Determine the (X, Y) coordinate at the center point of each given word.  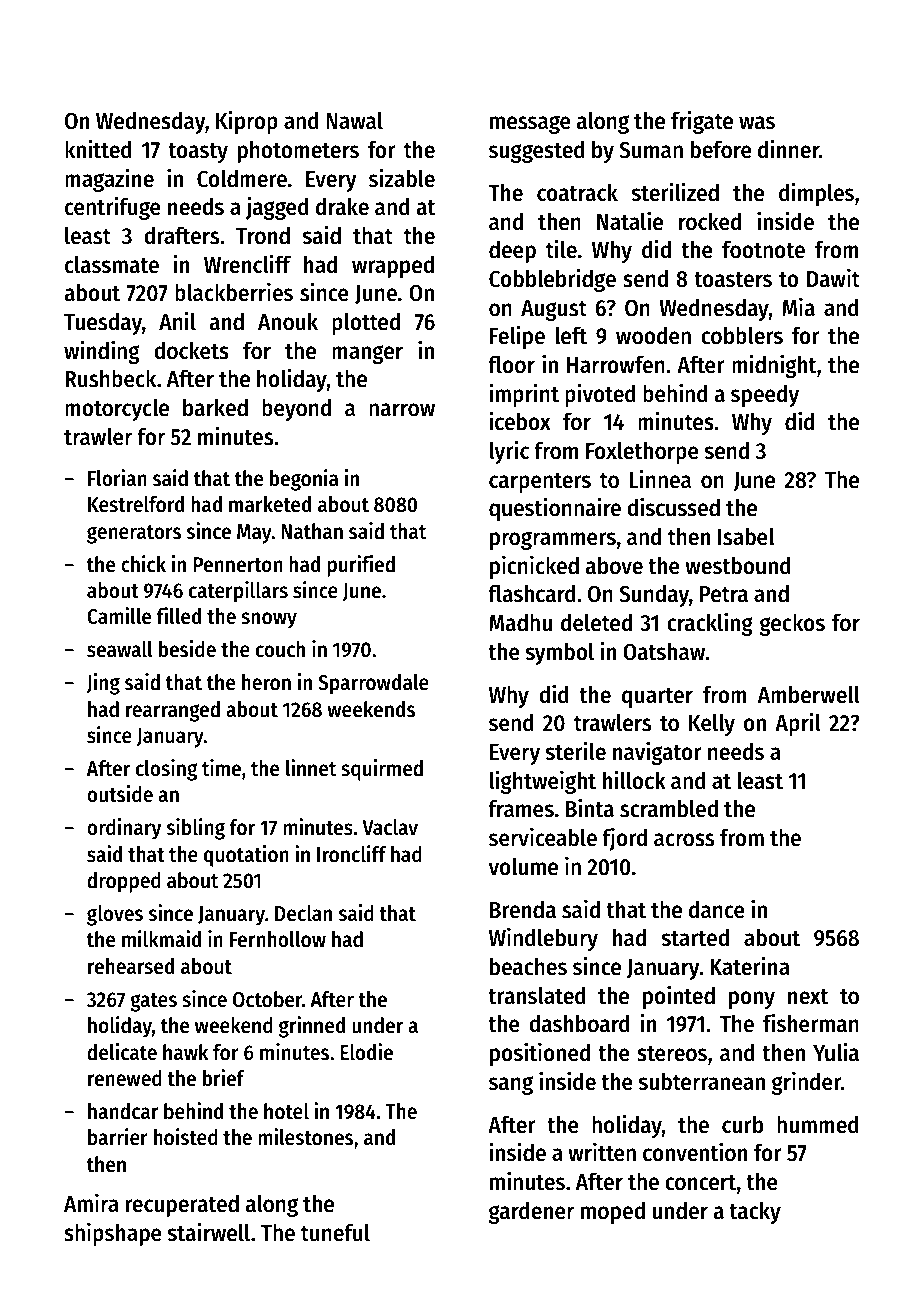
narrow (402, 410)
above (614, 565)
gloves (115, 915)
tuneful (335, 1232)
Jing (103, 684)
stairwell (209, 1232)
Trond (263, 235)
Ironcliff (351, 854)
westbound (738, 565)
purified (361, 566)
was (757, 123)
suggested (537, 151)
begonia (304, 480)
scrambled (669, 808)
